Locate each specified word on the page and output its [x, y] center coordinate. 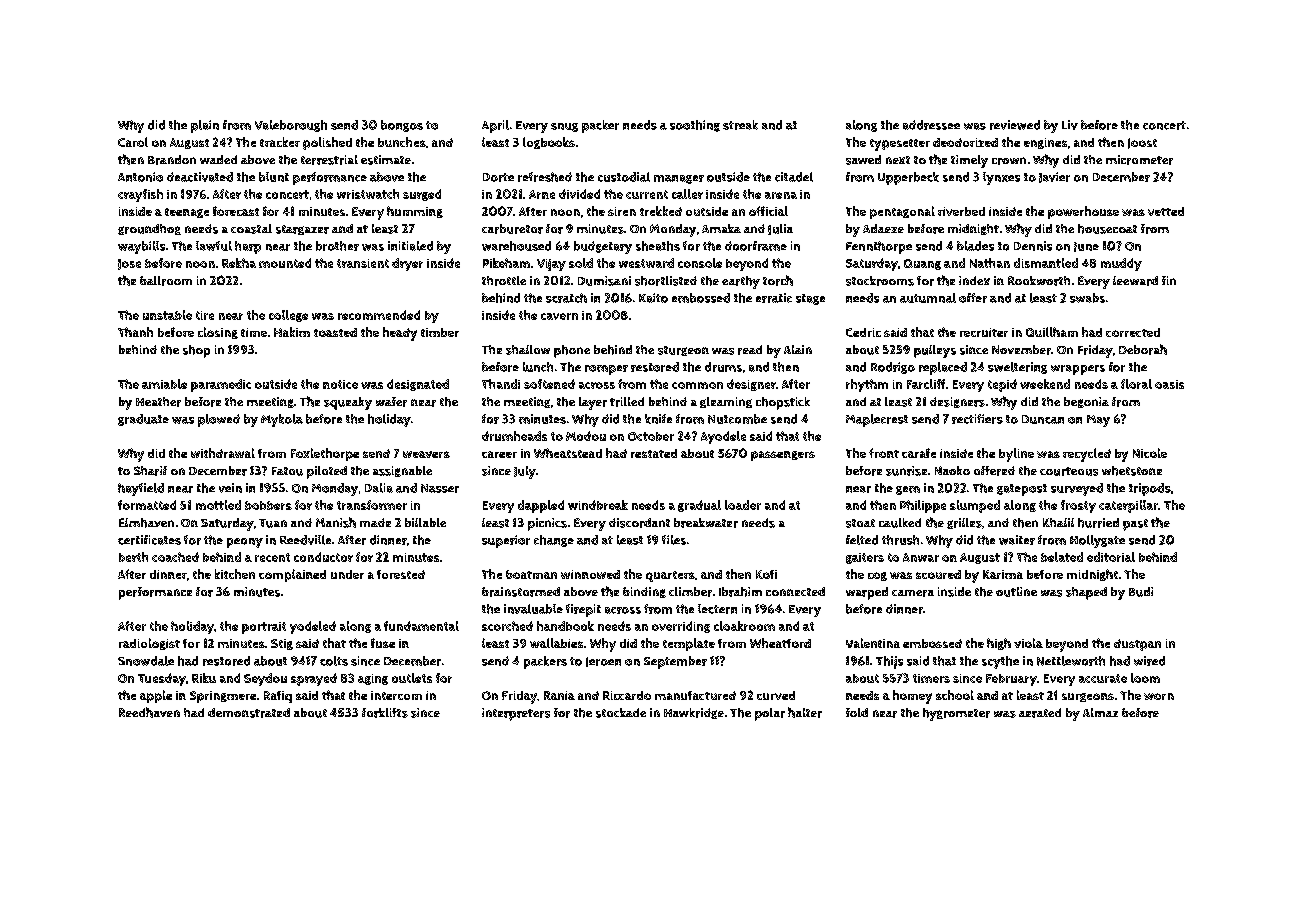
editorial [1111, 557]
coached [175, 557]
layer [593, 403]
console [700, 263]
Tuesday [162, 679]
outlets [412, 678]
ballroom [166, 281]
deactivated [200, 177]
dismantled [1046, 263]
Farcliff [926, 384]
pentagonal [902, 212]
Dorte [498, 177]
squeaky [348, 403]
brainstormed [521, 592]
